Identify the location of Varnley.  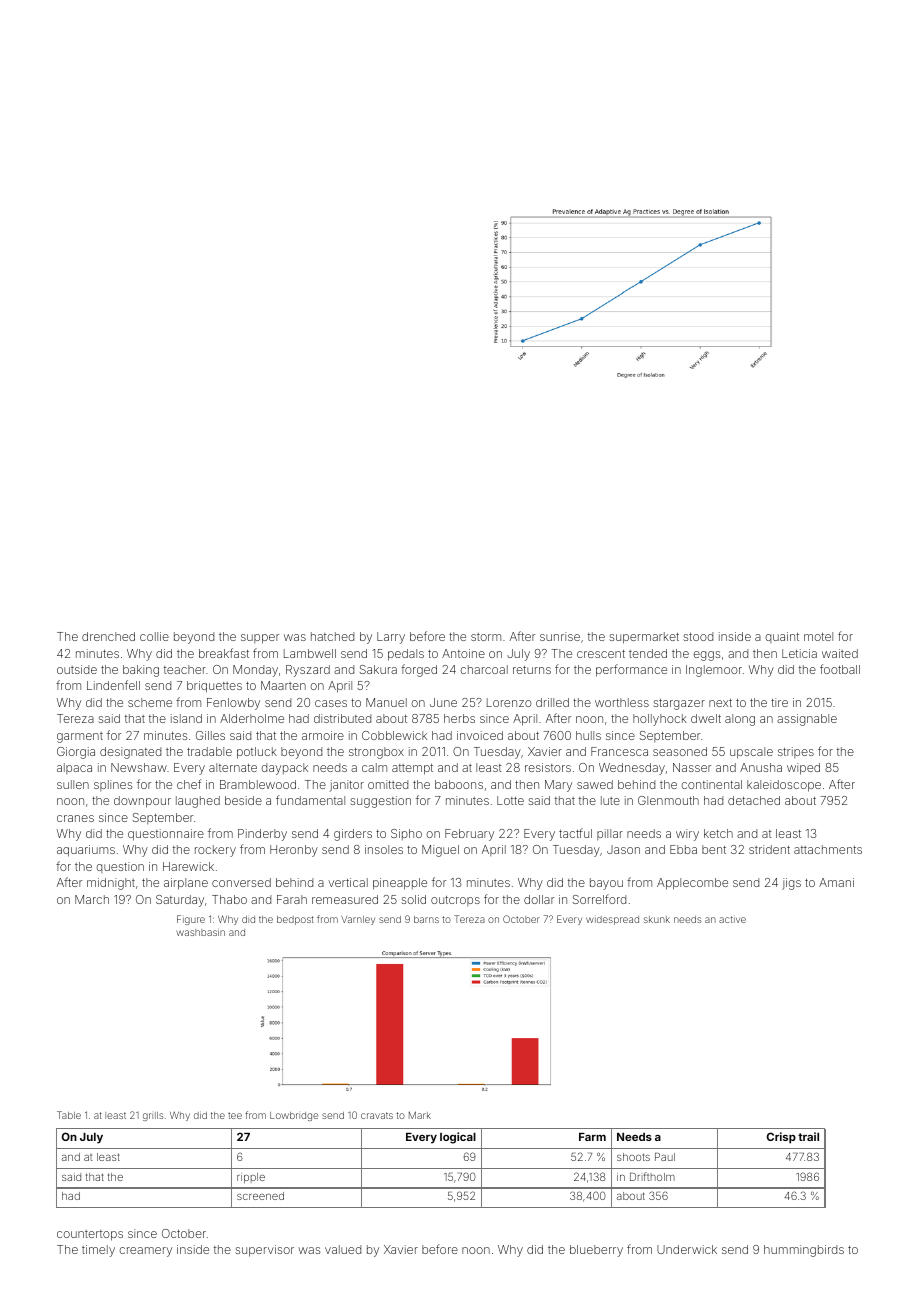
(358, 920).
